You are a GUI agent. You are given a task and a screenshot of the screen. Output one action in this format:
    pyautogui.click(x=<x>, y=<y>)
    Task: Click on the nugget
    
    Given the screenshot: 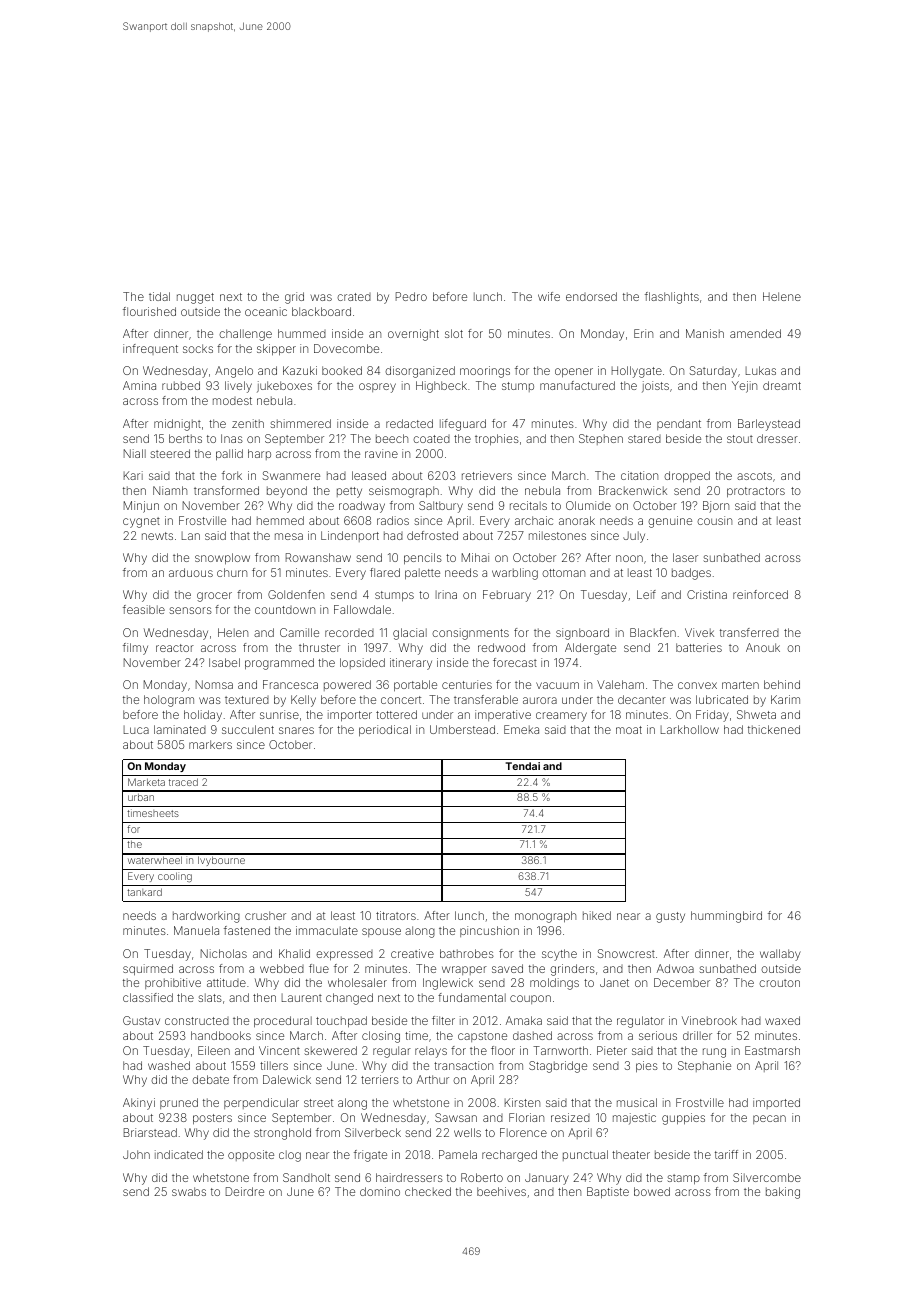 What is the action you would take?
    pyautogui.click(x=195, y=298)
